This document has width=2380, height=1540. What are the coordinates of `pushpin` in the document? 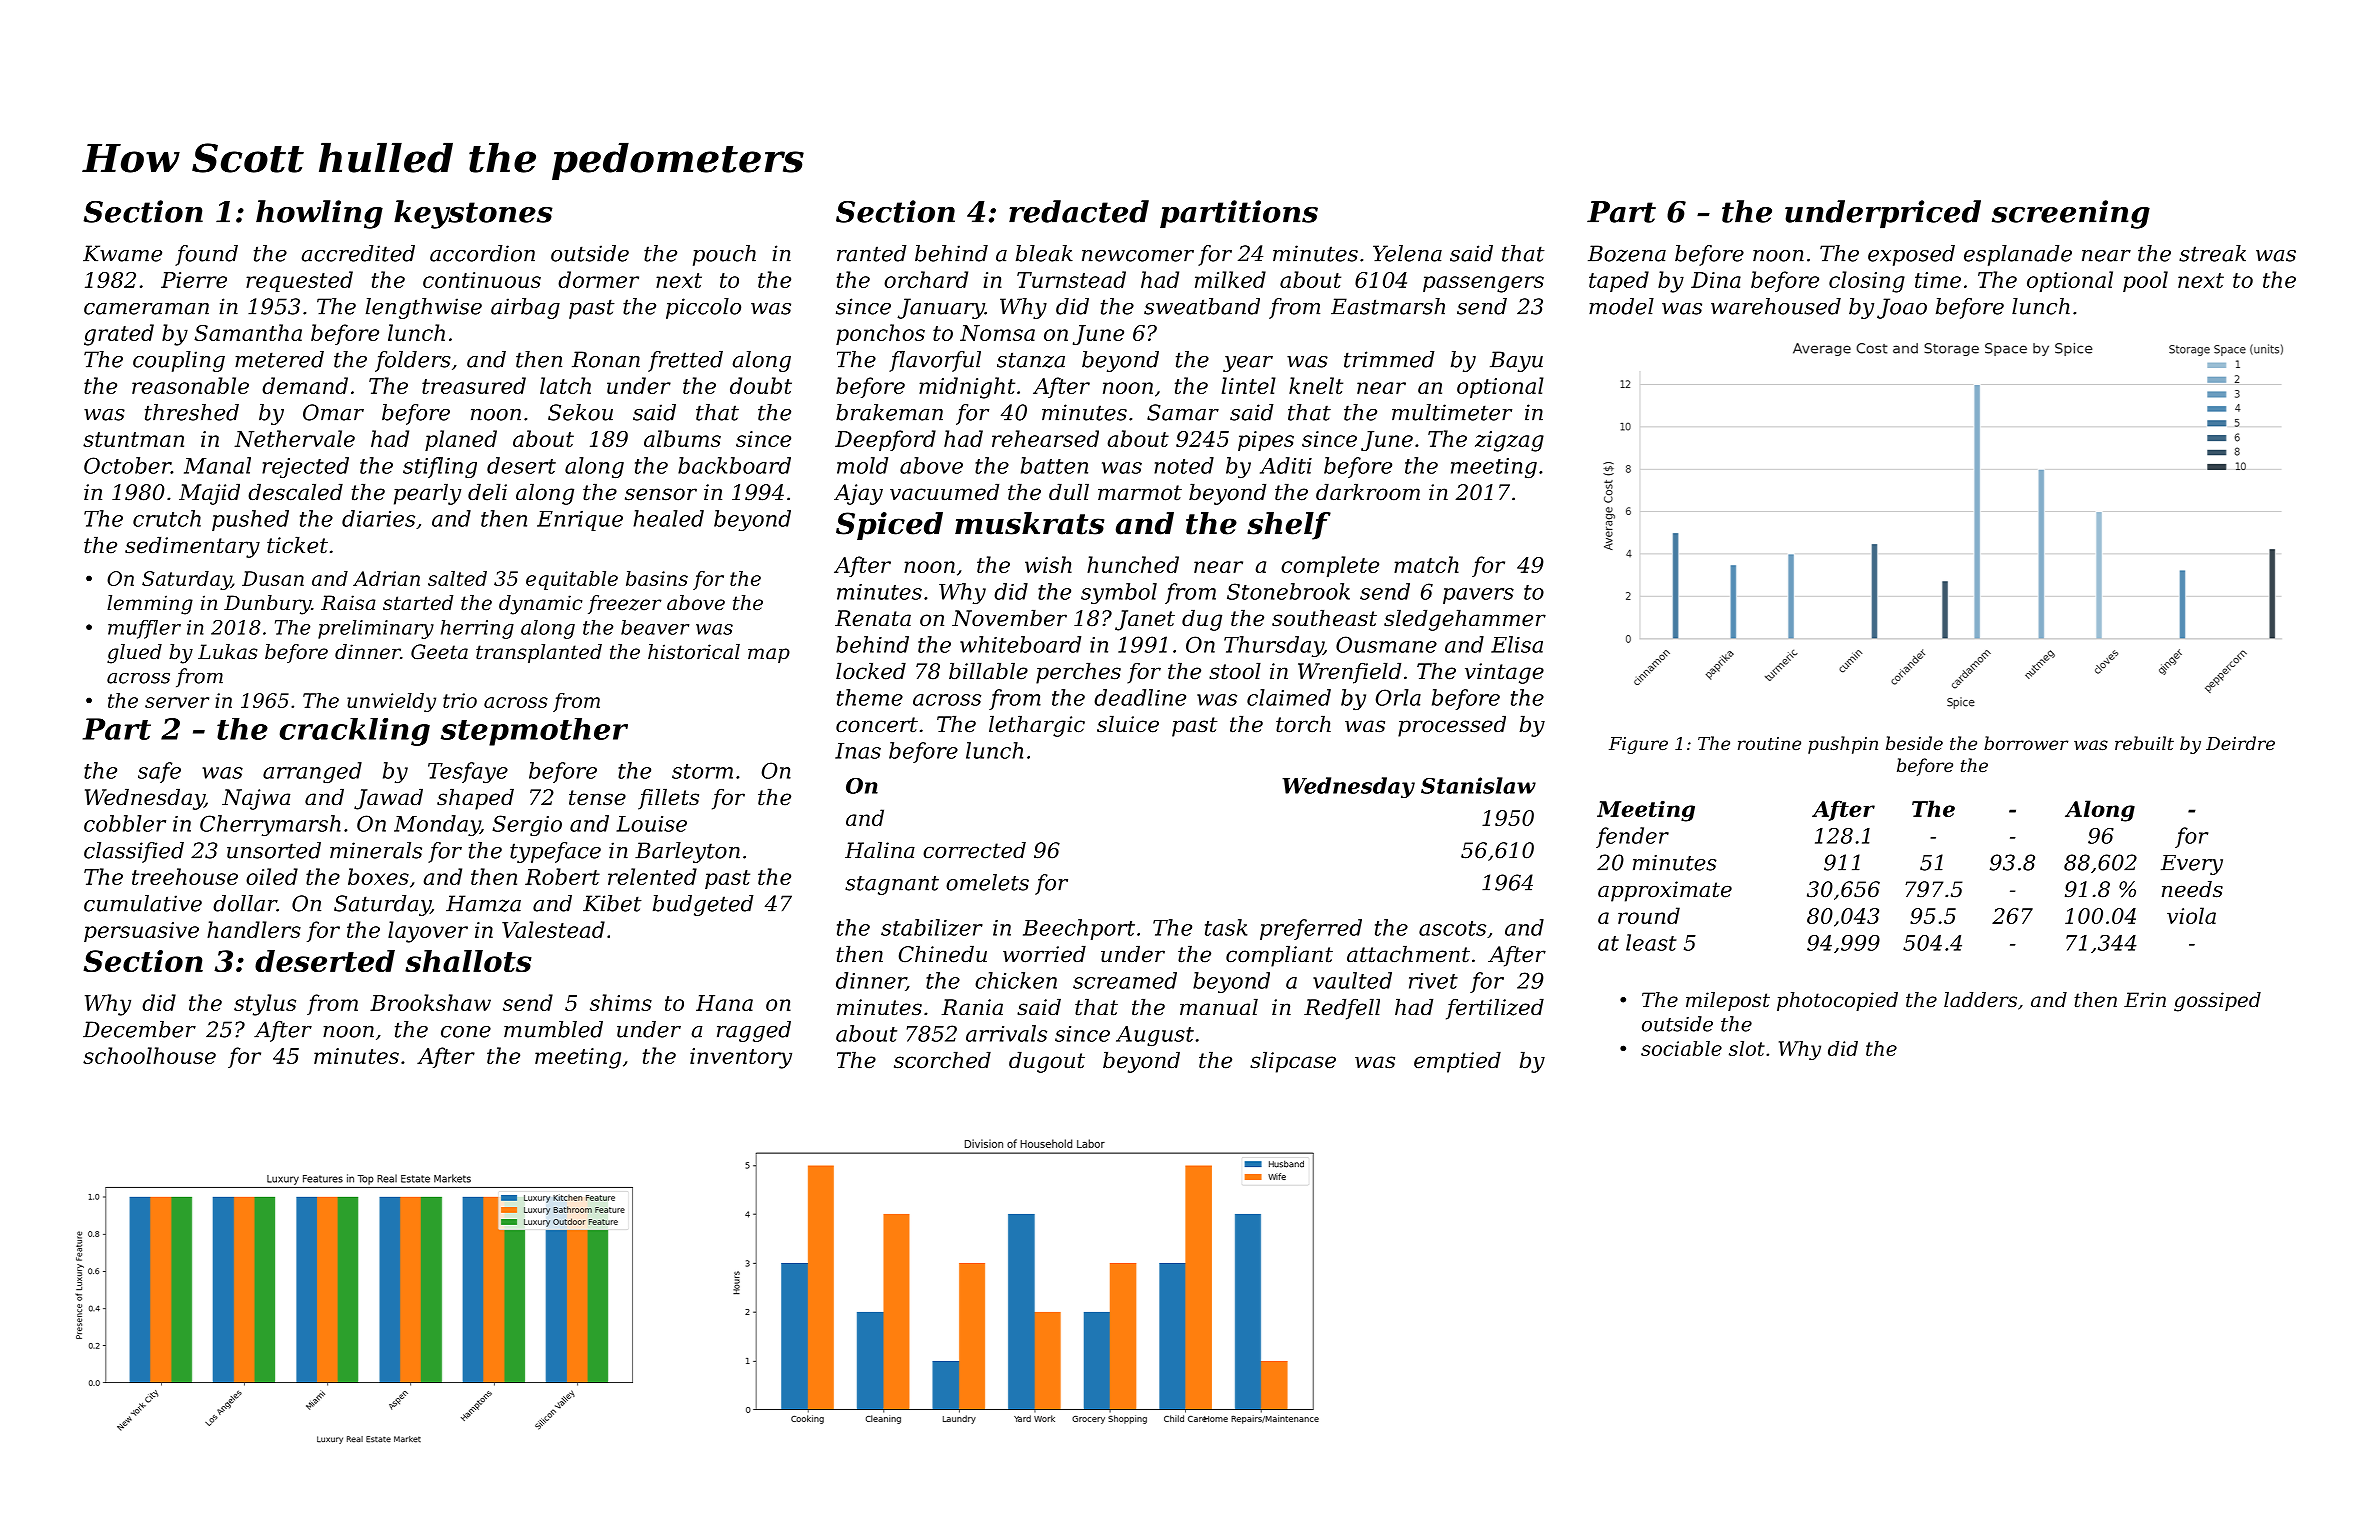 It's located at (1843, 745).
